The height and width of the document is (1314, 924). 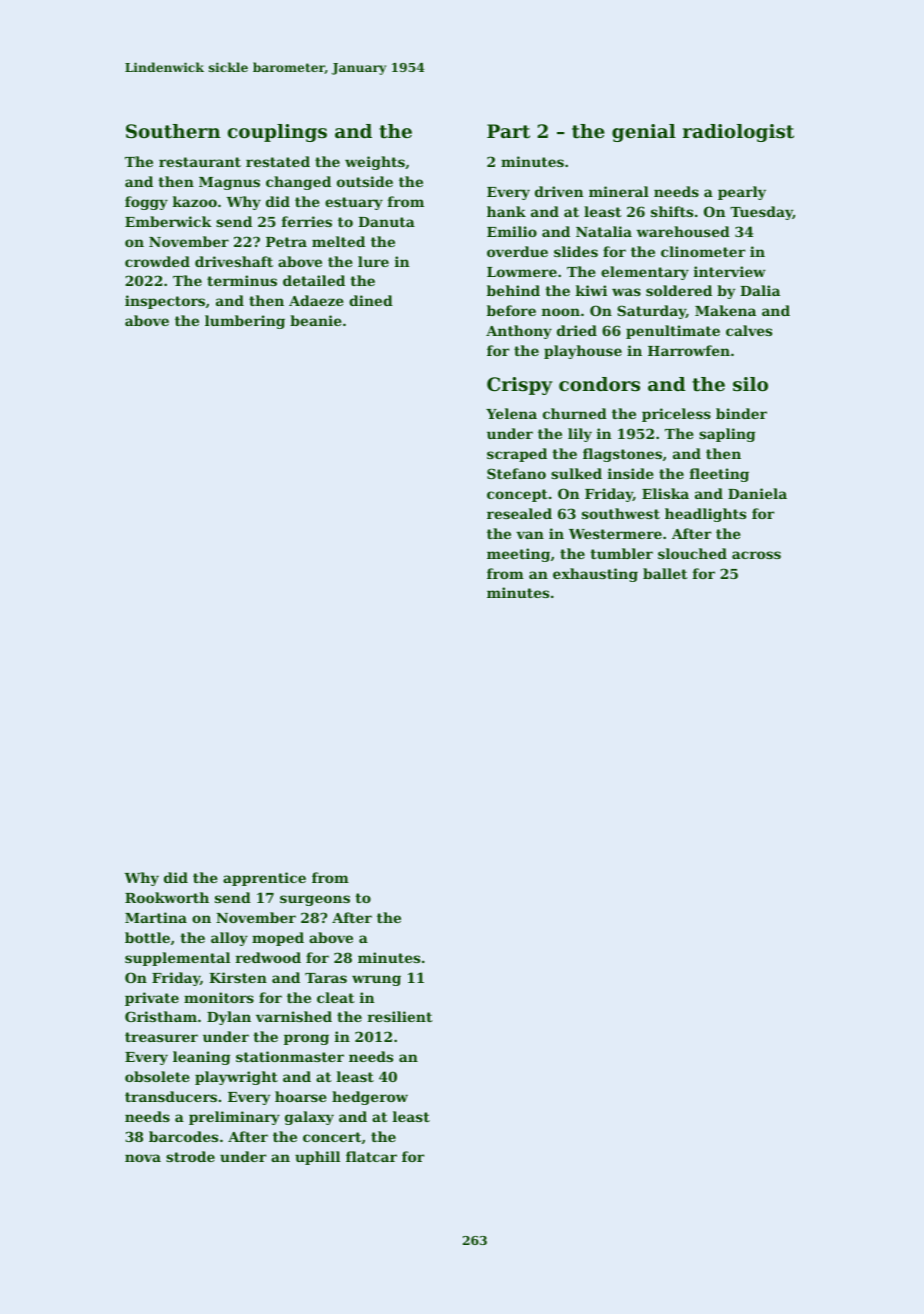 What do you see at coordinates (173, 131) in the document?
I see `Southern` at bounding box center [173, 131].
